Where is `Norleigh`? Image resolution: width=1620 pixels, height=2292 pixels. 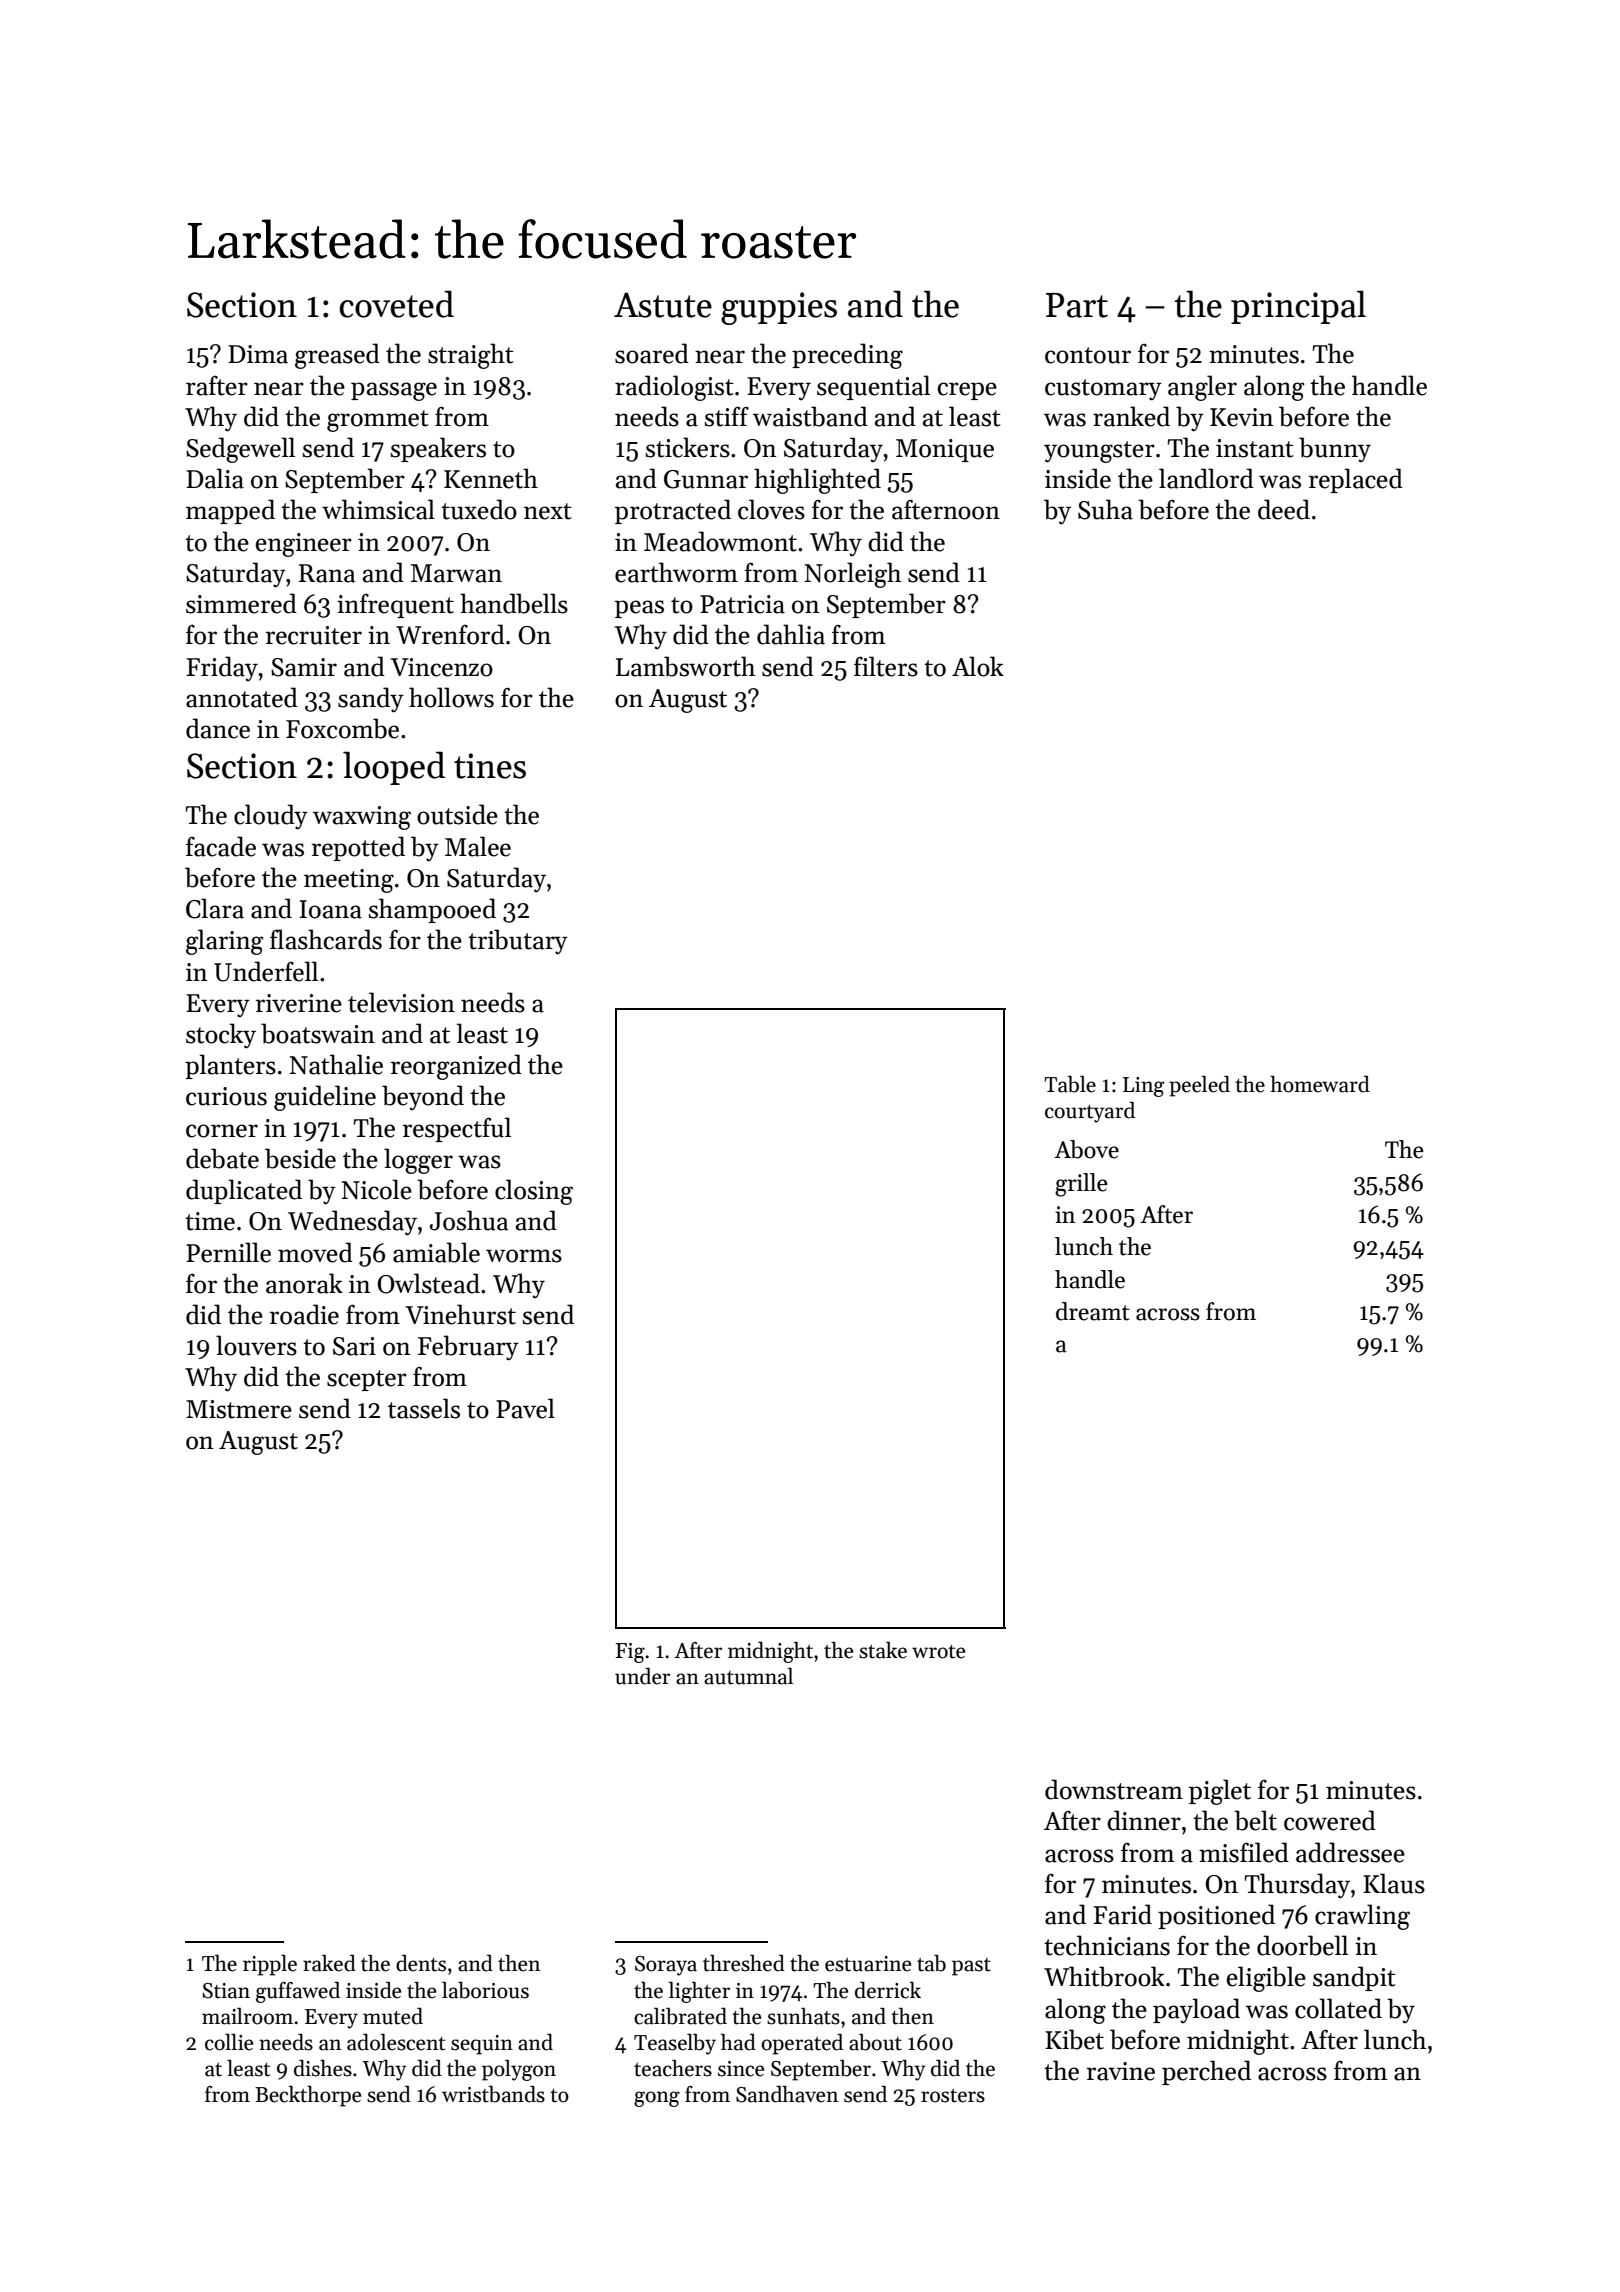 Norleigh is located at coordinates (853, 575).
